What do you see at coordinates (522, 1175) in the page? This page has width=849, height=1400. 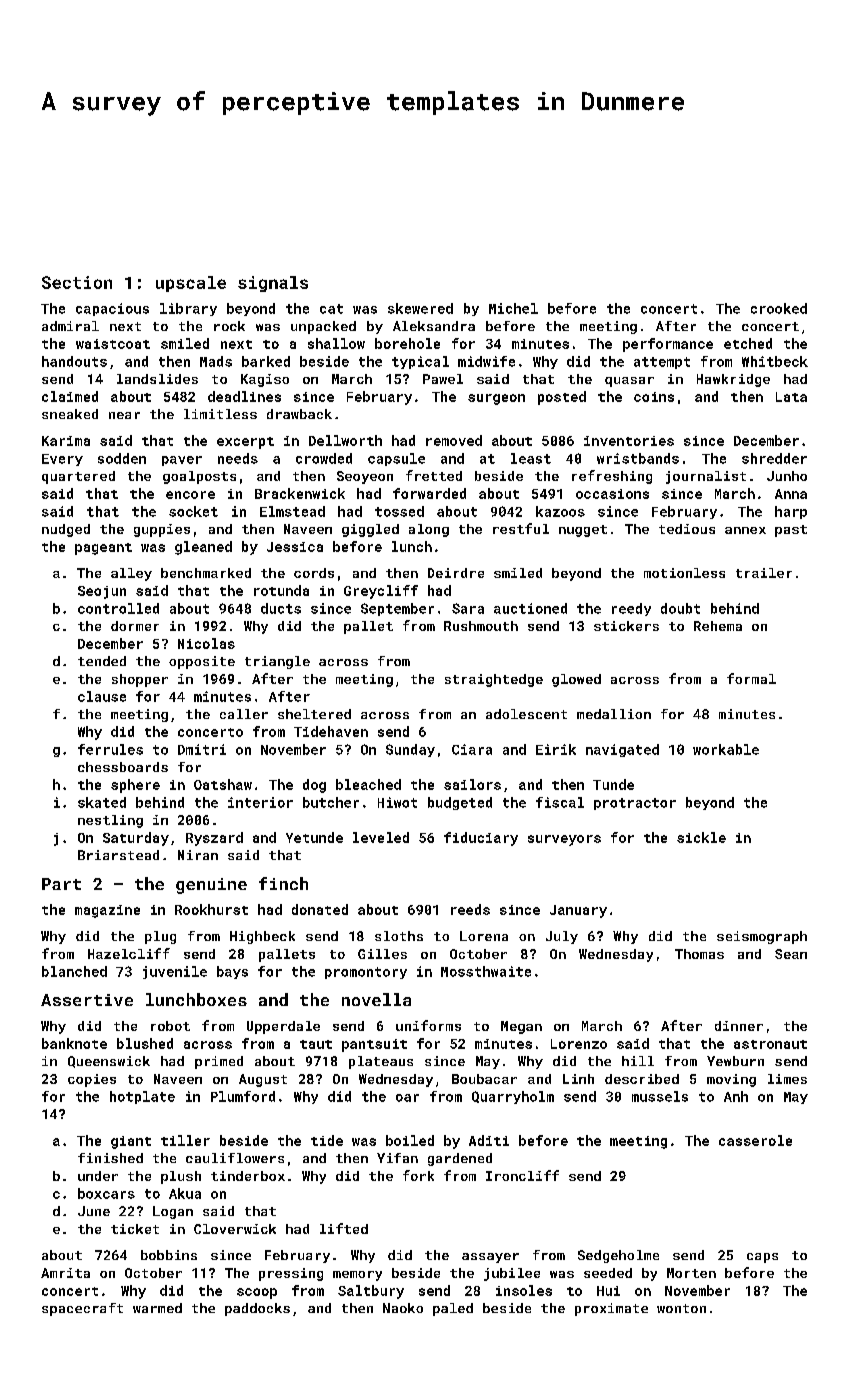 I see `Ironcliff` at bounding box center [522, 1175].
